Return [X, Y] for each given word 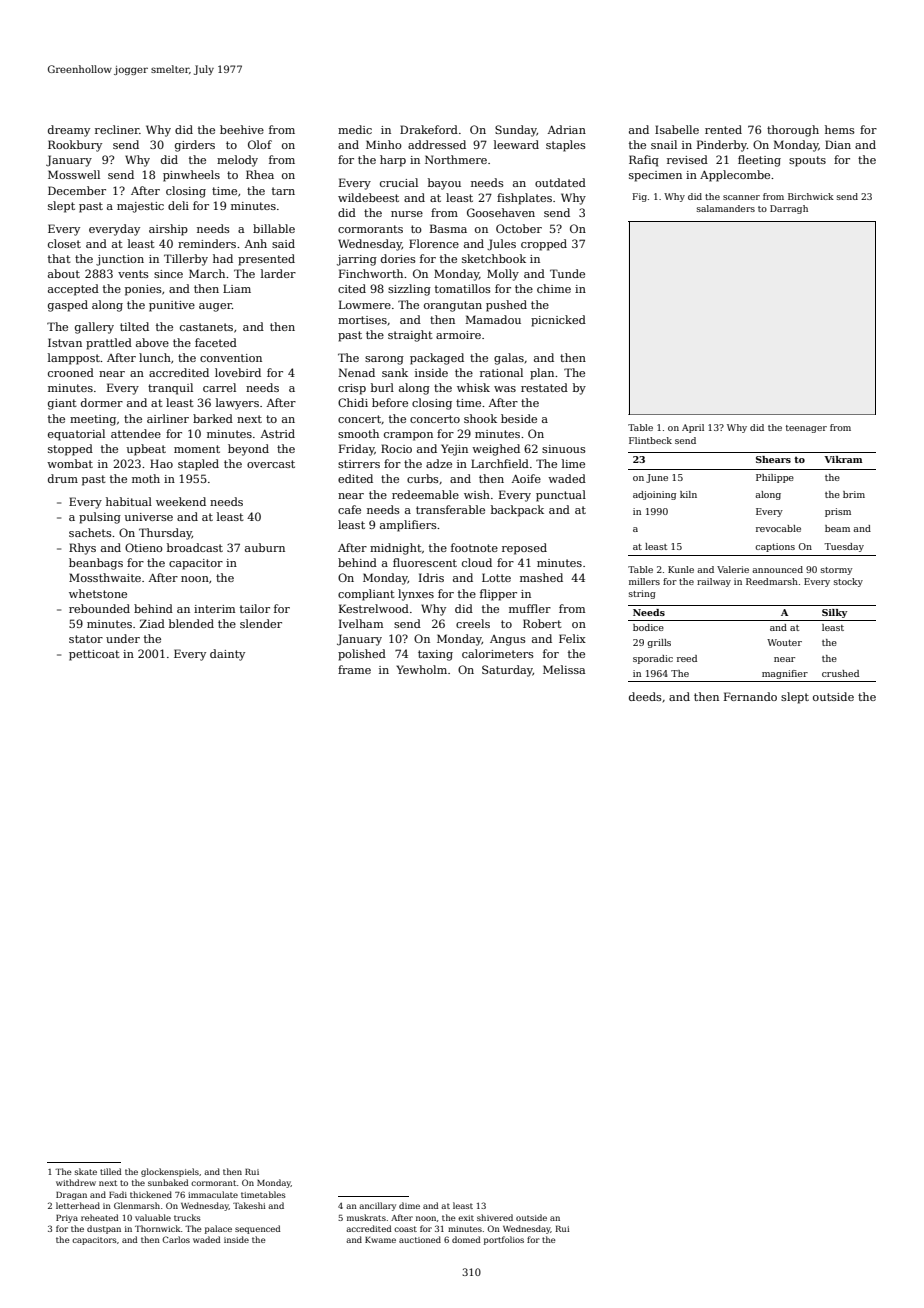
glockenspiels [170, 1172]
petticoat [94, 655]
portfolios [504, 1240]
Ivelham [361, 623]
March [207, 273]
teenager [806, 429]
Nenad [356, 372]
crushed [840, 673]
